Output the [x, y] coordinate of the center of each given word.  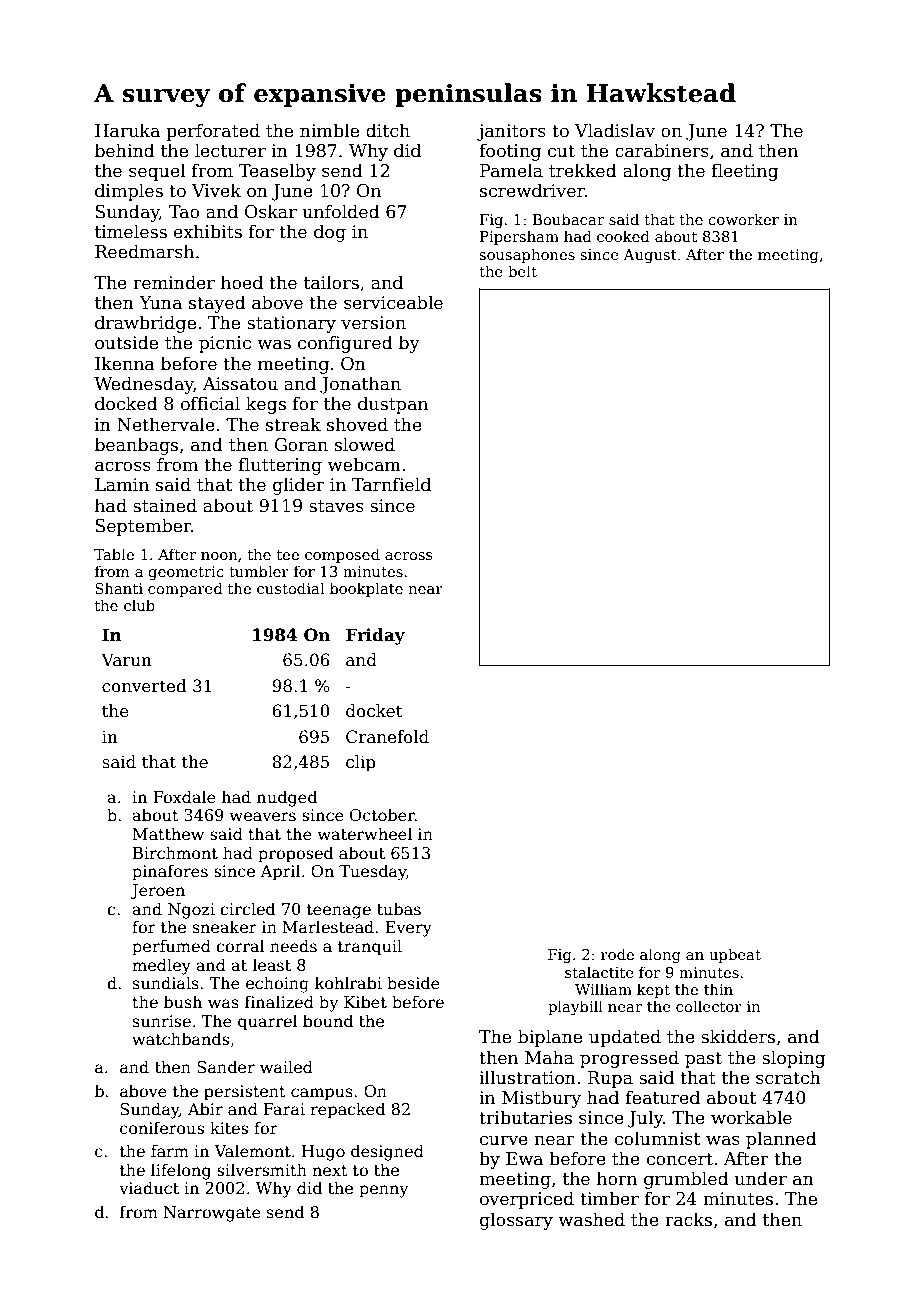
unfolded [341, 211]
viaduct [149, 1188]
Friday [375, 636]
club [139, 605]
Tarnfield [391, 484]
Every [408, 929]
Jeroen [157, 891]
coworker [743, 219]
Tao [184, 212]
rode [617, 954]
